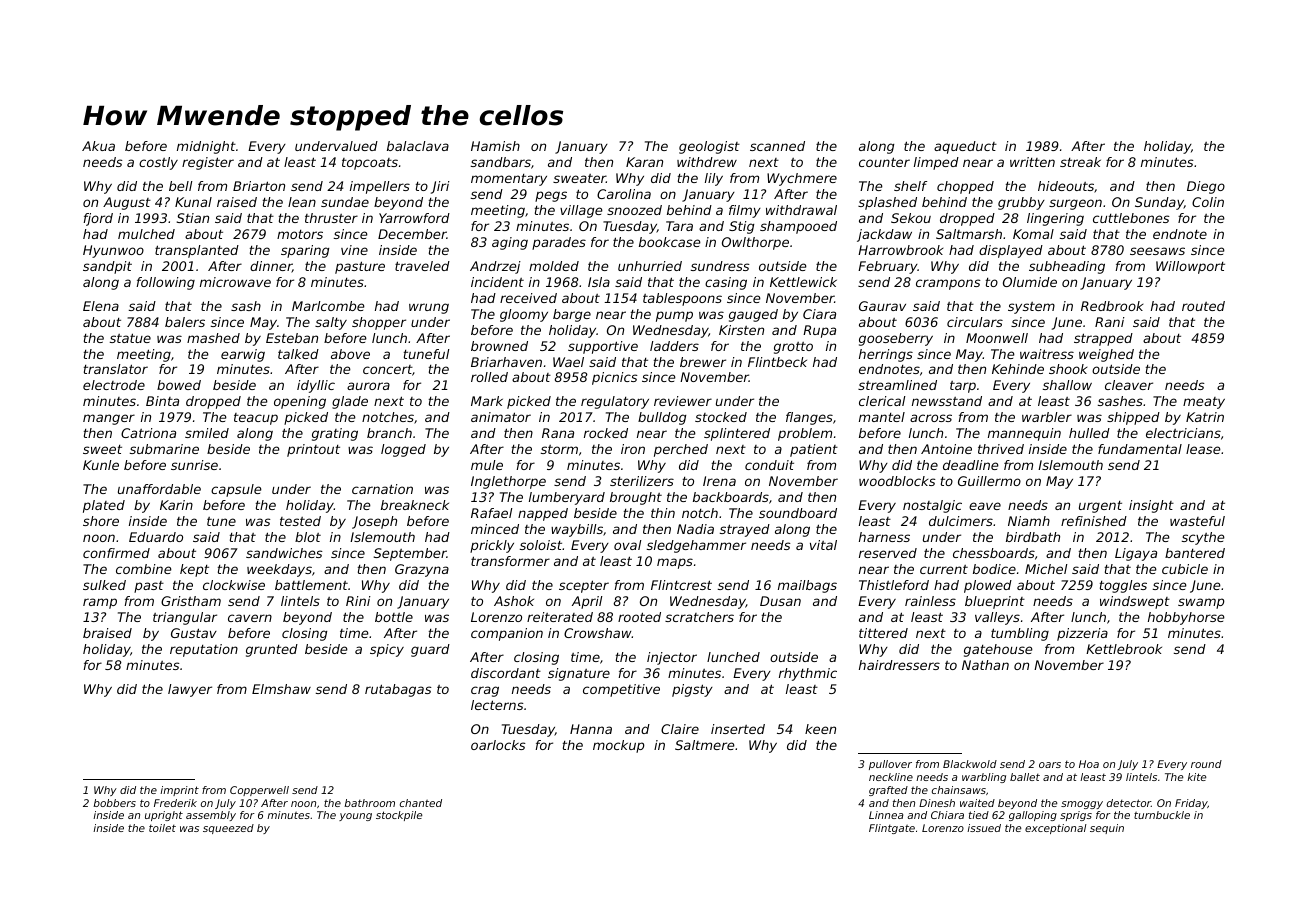  I want to click on tested, so click(300, 521).
